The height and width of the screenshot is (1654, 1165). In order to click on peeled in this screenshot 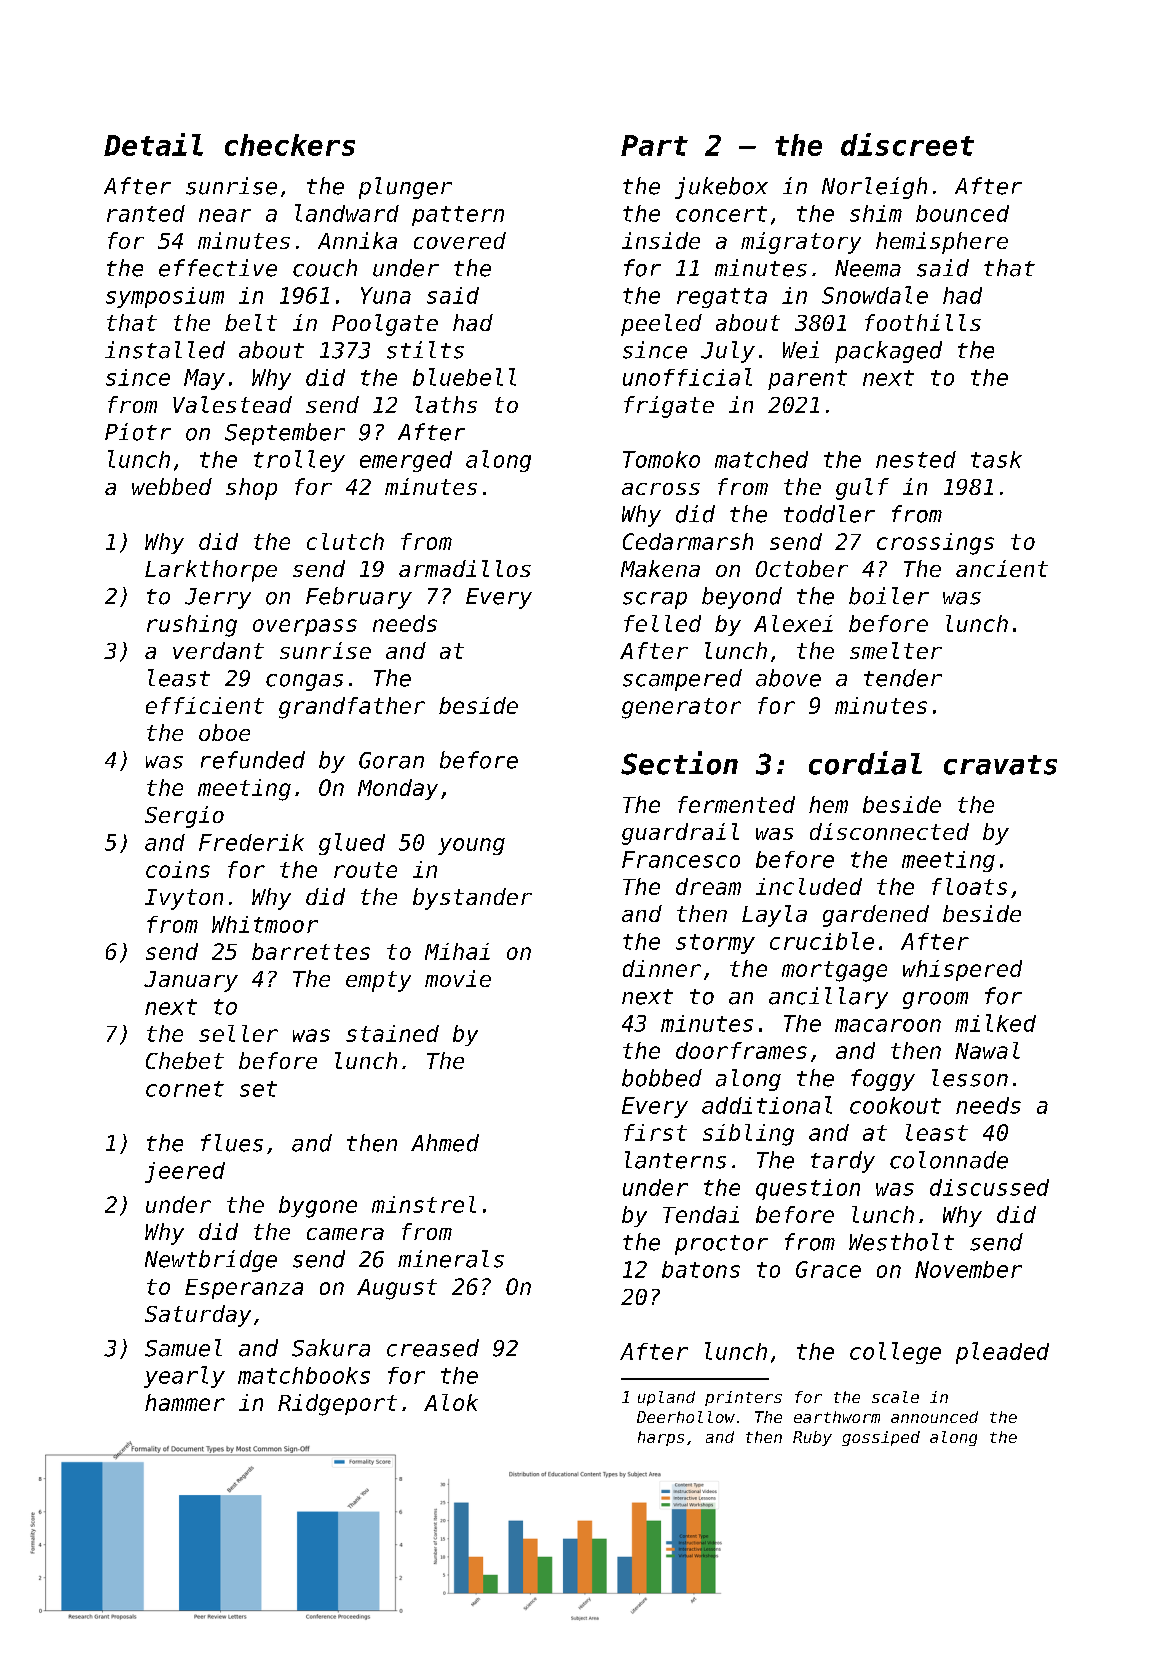, I will do `click(661, 325)`.
